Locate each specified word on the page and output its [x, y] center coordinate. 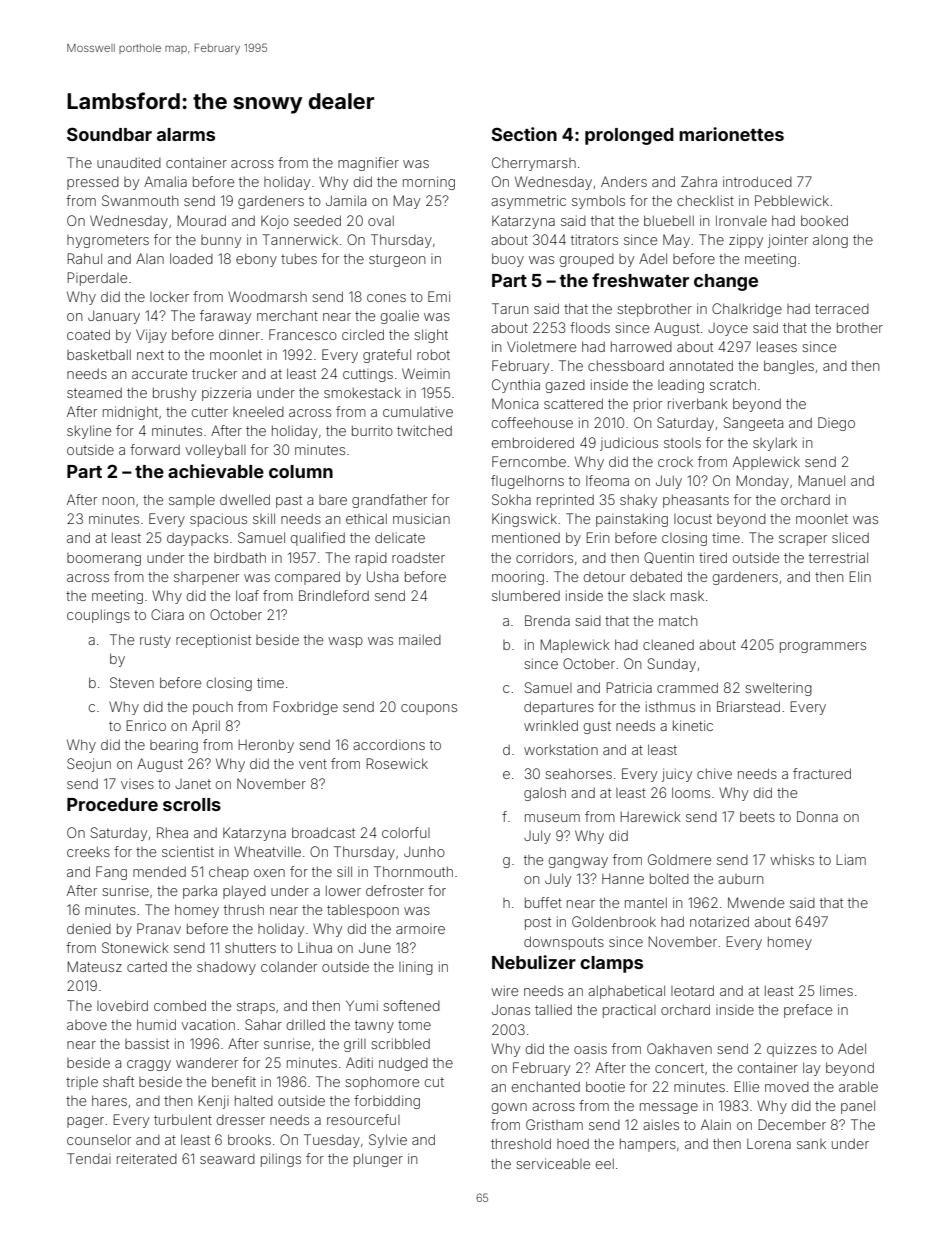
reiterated [147, 1158]
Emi [439, 296]
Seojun [89, 765]
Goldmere [679, 859]
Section [524, 134]
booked [824, 220]
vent [313, 764]
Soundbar [109, 134]
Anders [624, 181]
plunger [378, 1160]
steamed [94, 392]
